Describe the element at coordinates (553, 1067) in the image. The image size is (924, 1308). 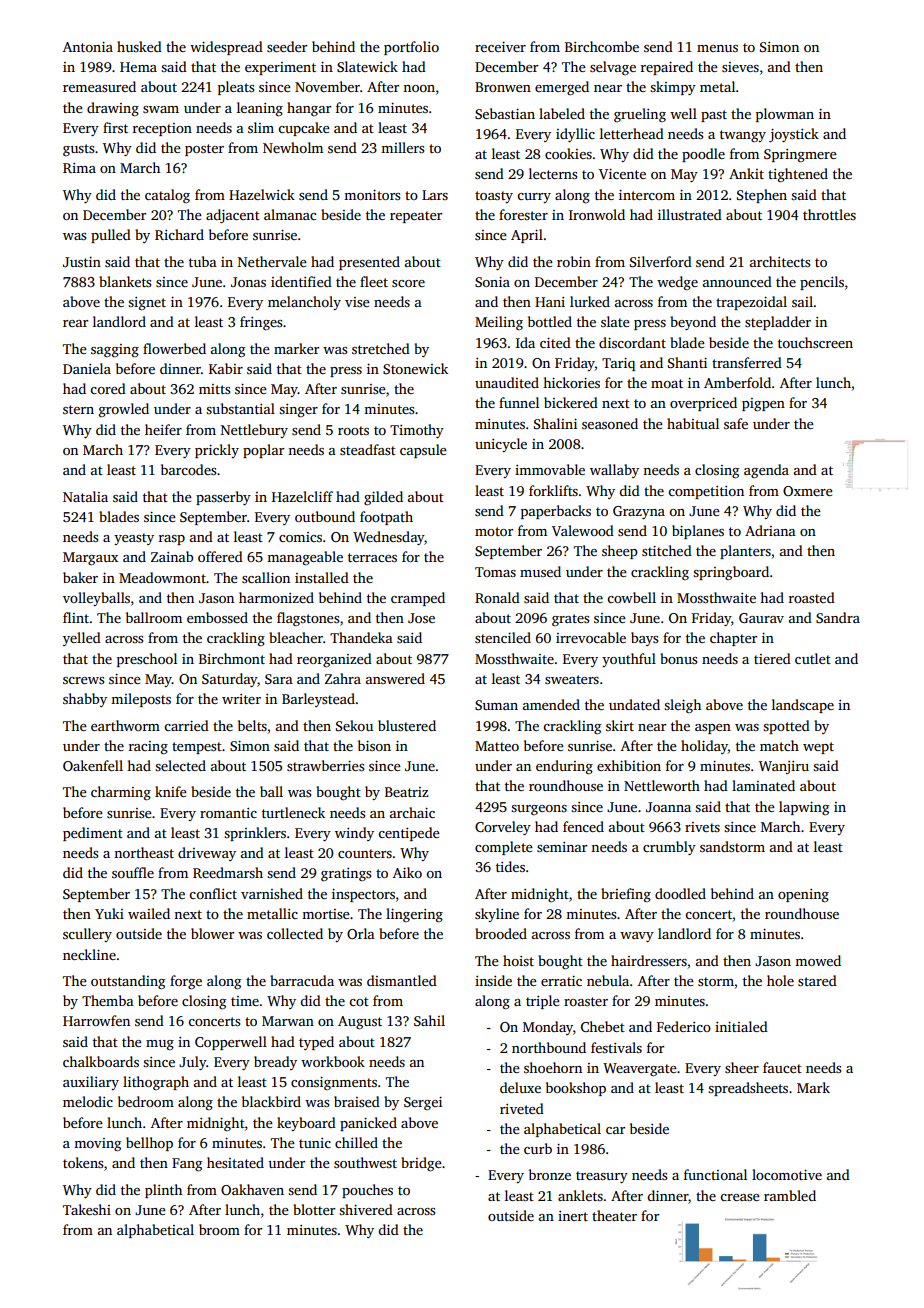
I see `shoehorn` at that location.
